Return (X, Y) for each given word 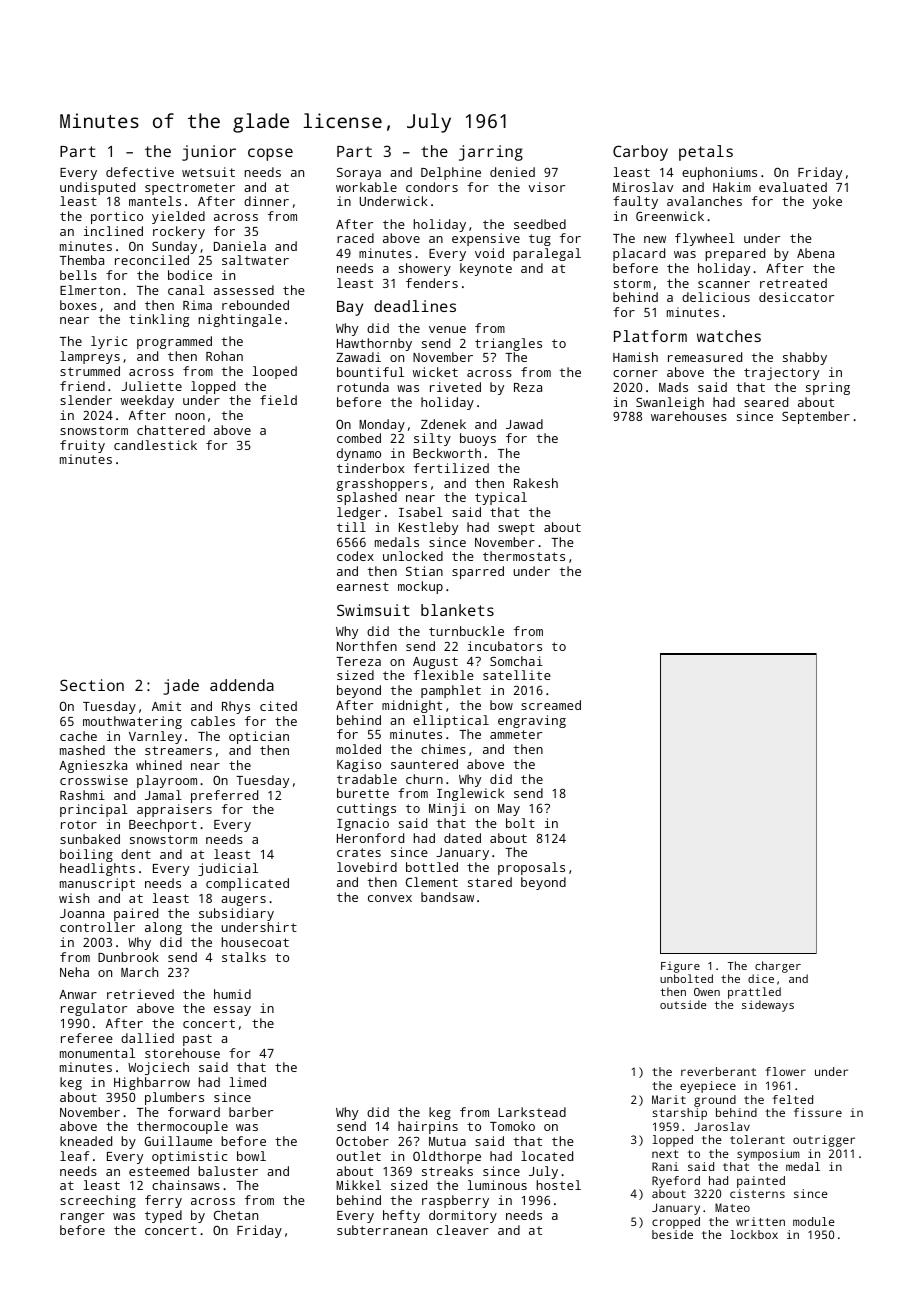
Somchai (516, 661)
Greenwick (670, 216)
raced (355, 238)
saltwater (255, 260)
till (351, 527)
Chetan (236, 1215)
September (816, 417)
